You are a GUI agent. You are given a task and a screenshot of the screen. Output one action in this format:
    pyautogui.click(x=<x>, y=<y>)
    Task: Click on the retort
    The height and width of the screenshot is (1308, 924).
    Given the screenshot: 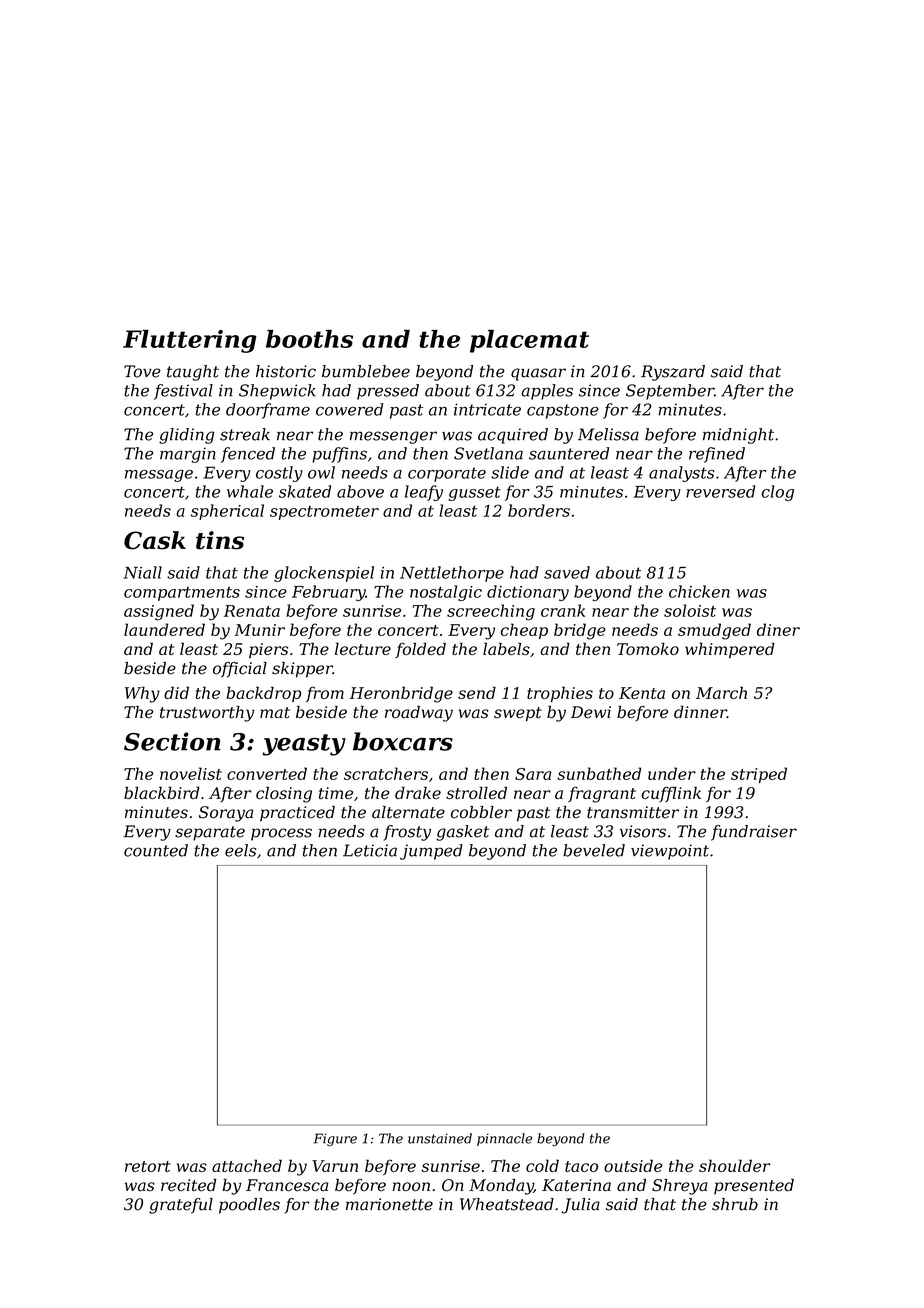 What is the action you would take?
    pyautogui.click(x=148, y=1166)
